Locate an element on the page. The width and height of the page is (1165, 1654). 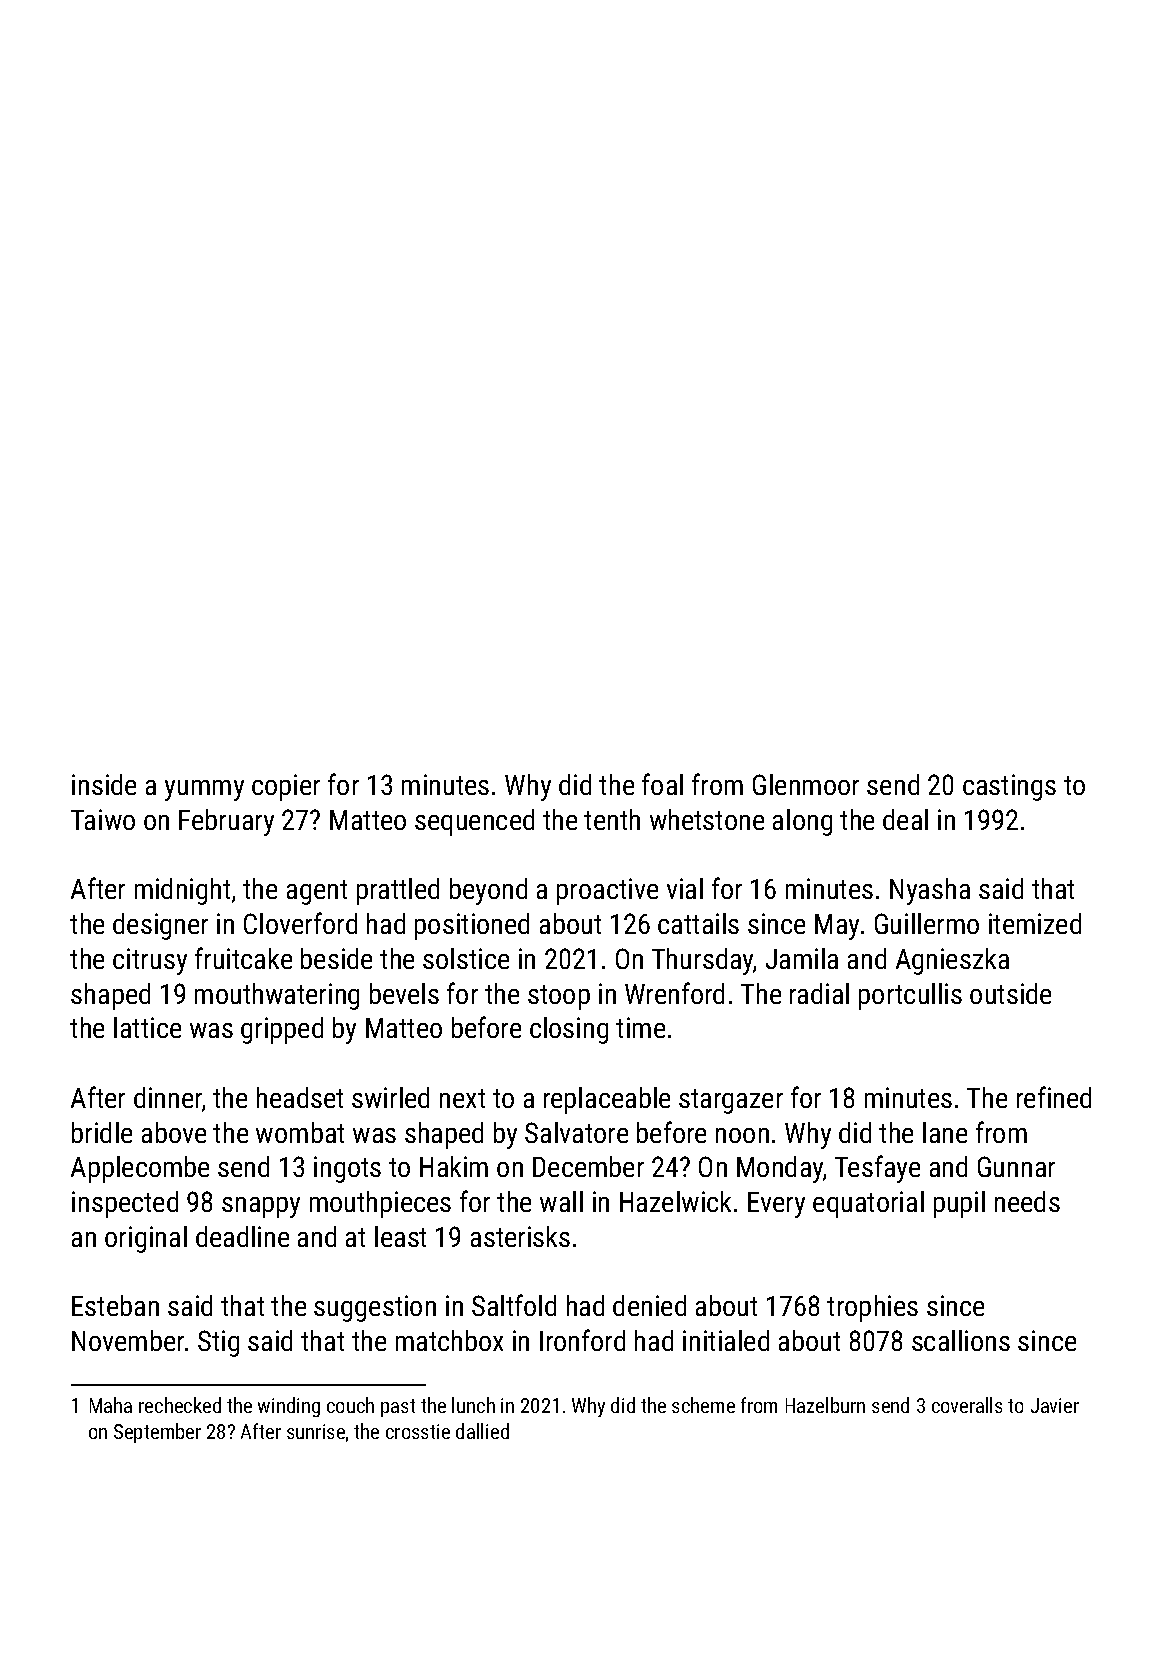
trophies is located at coordinates (872, 1308).
